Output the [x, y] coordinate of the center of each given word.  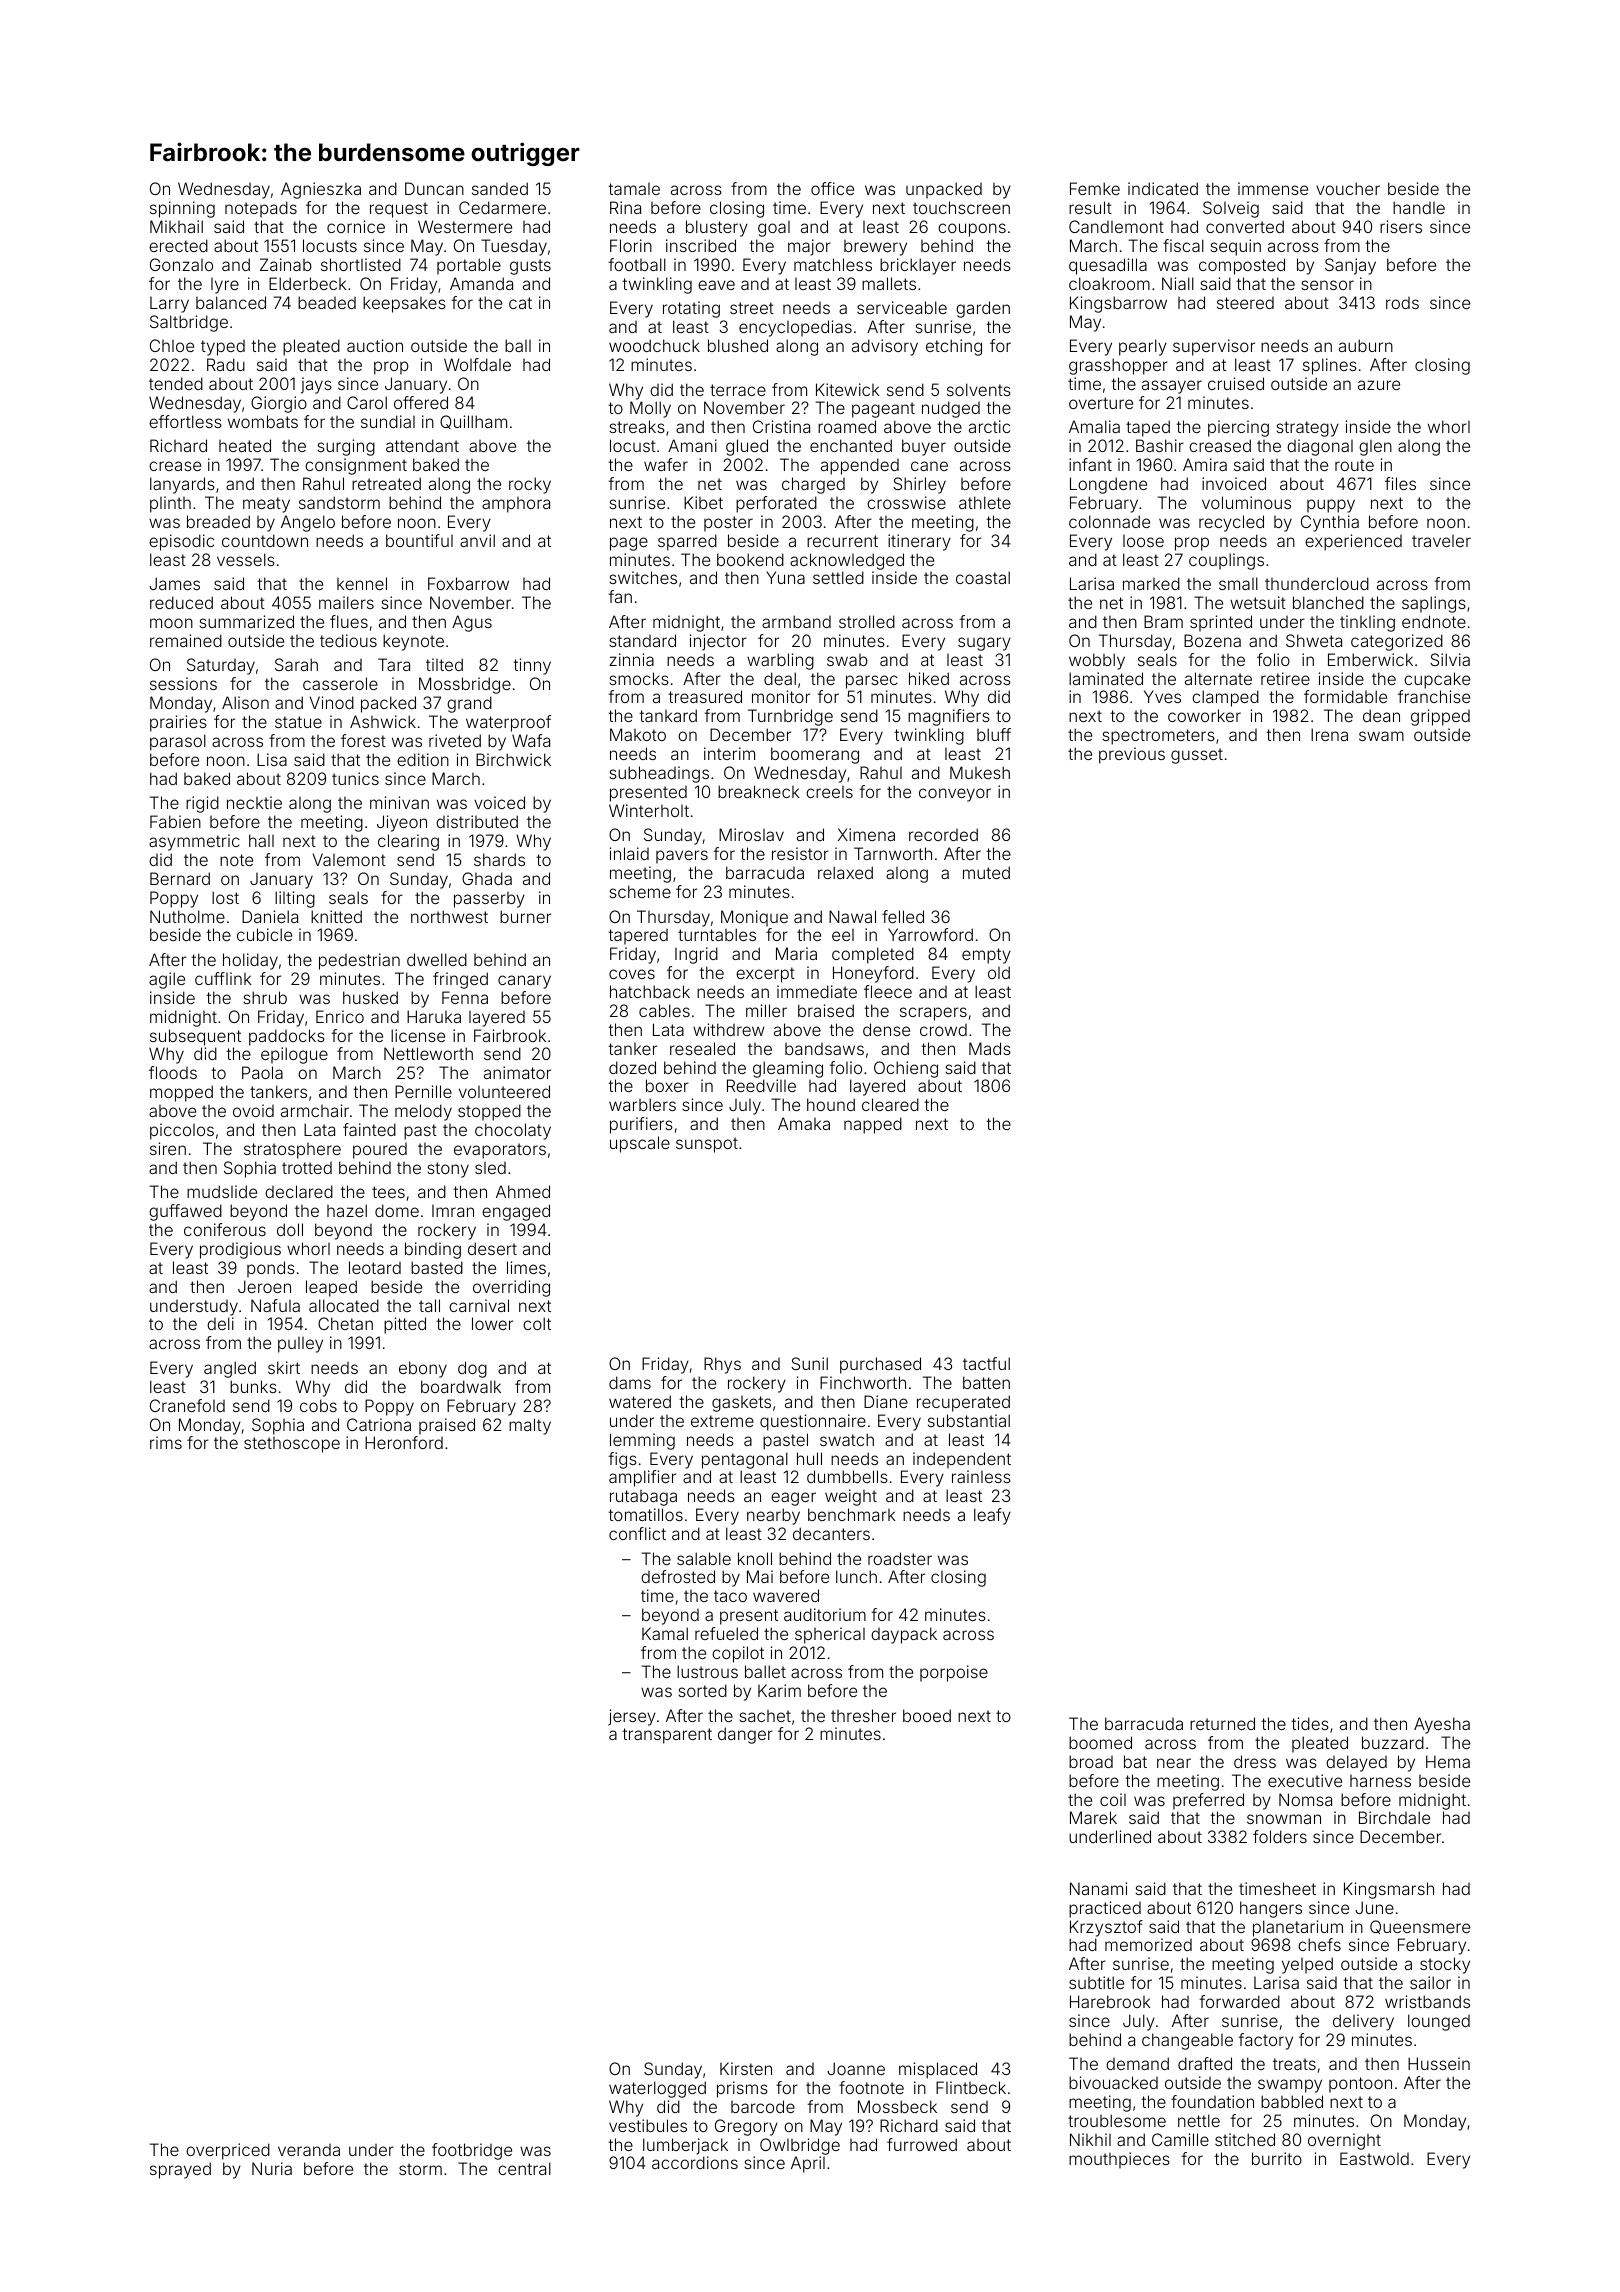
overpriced [228, 2151]
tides [1310, 1723]
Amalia [1094, 426]
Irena [1329, 734]
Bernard [180, 878]
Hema [1448, 1761]
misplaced [938, 2070]
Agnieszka [321, 190]
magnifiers [949, 717]
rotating [691, 309]
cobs [318, 1405]
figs [622, 1460]
